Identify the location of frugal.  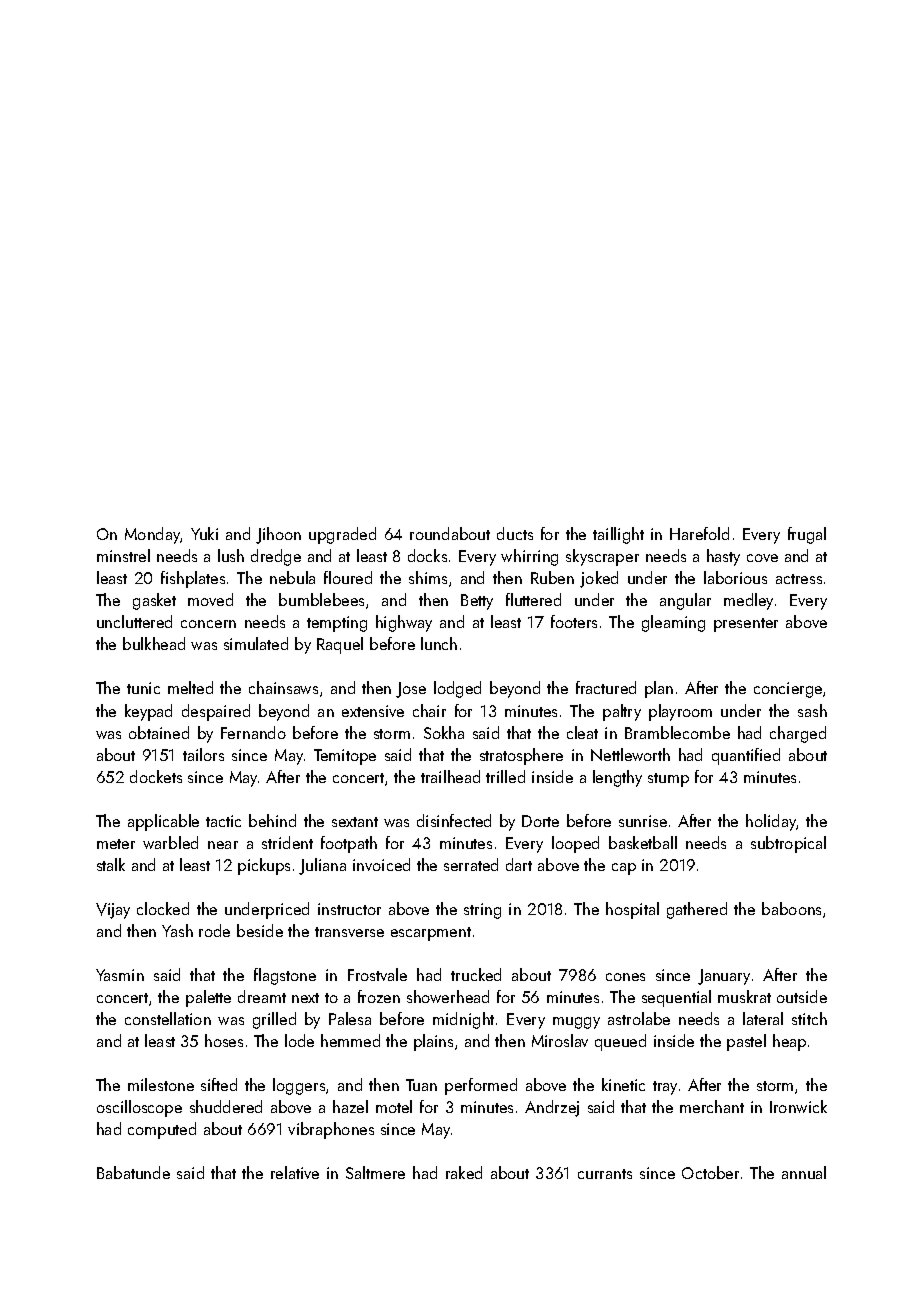
(807, 535).
